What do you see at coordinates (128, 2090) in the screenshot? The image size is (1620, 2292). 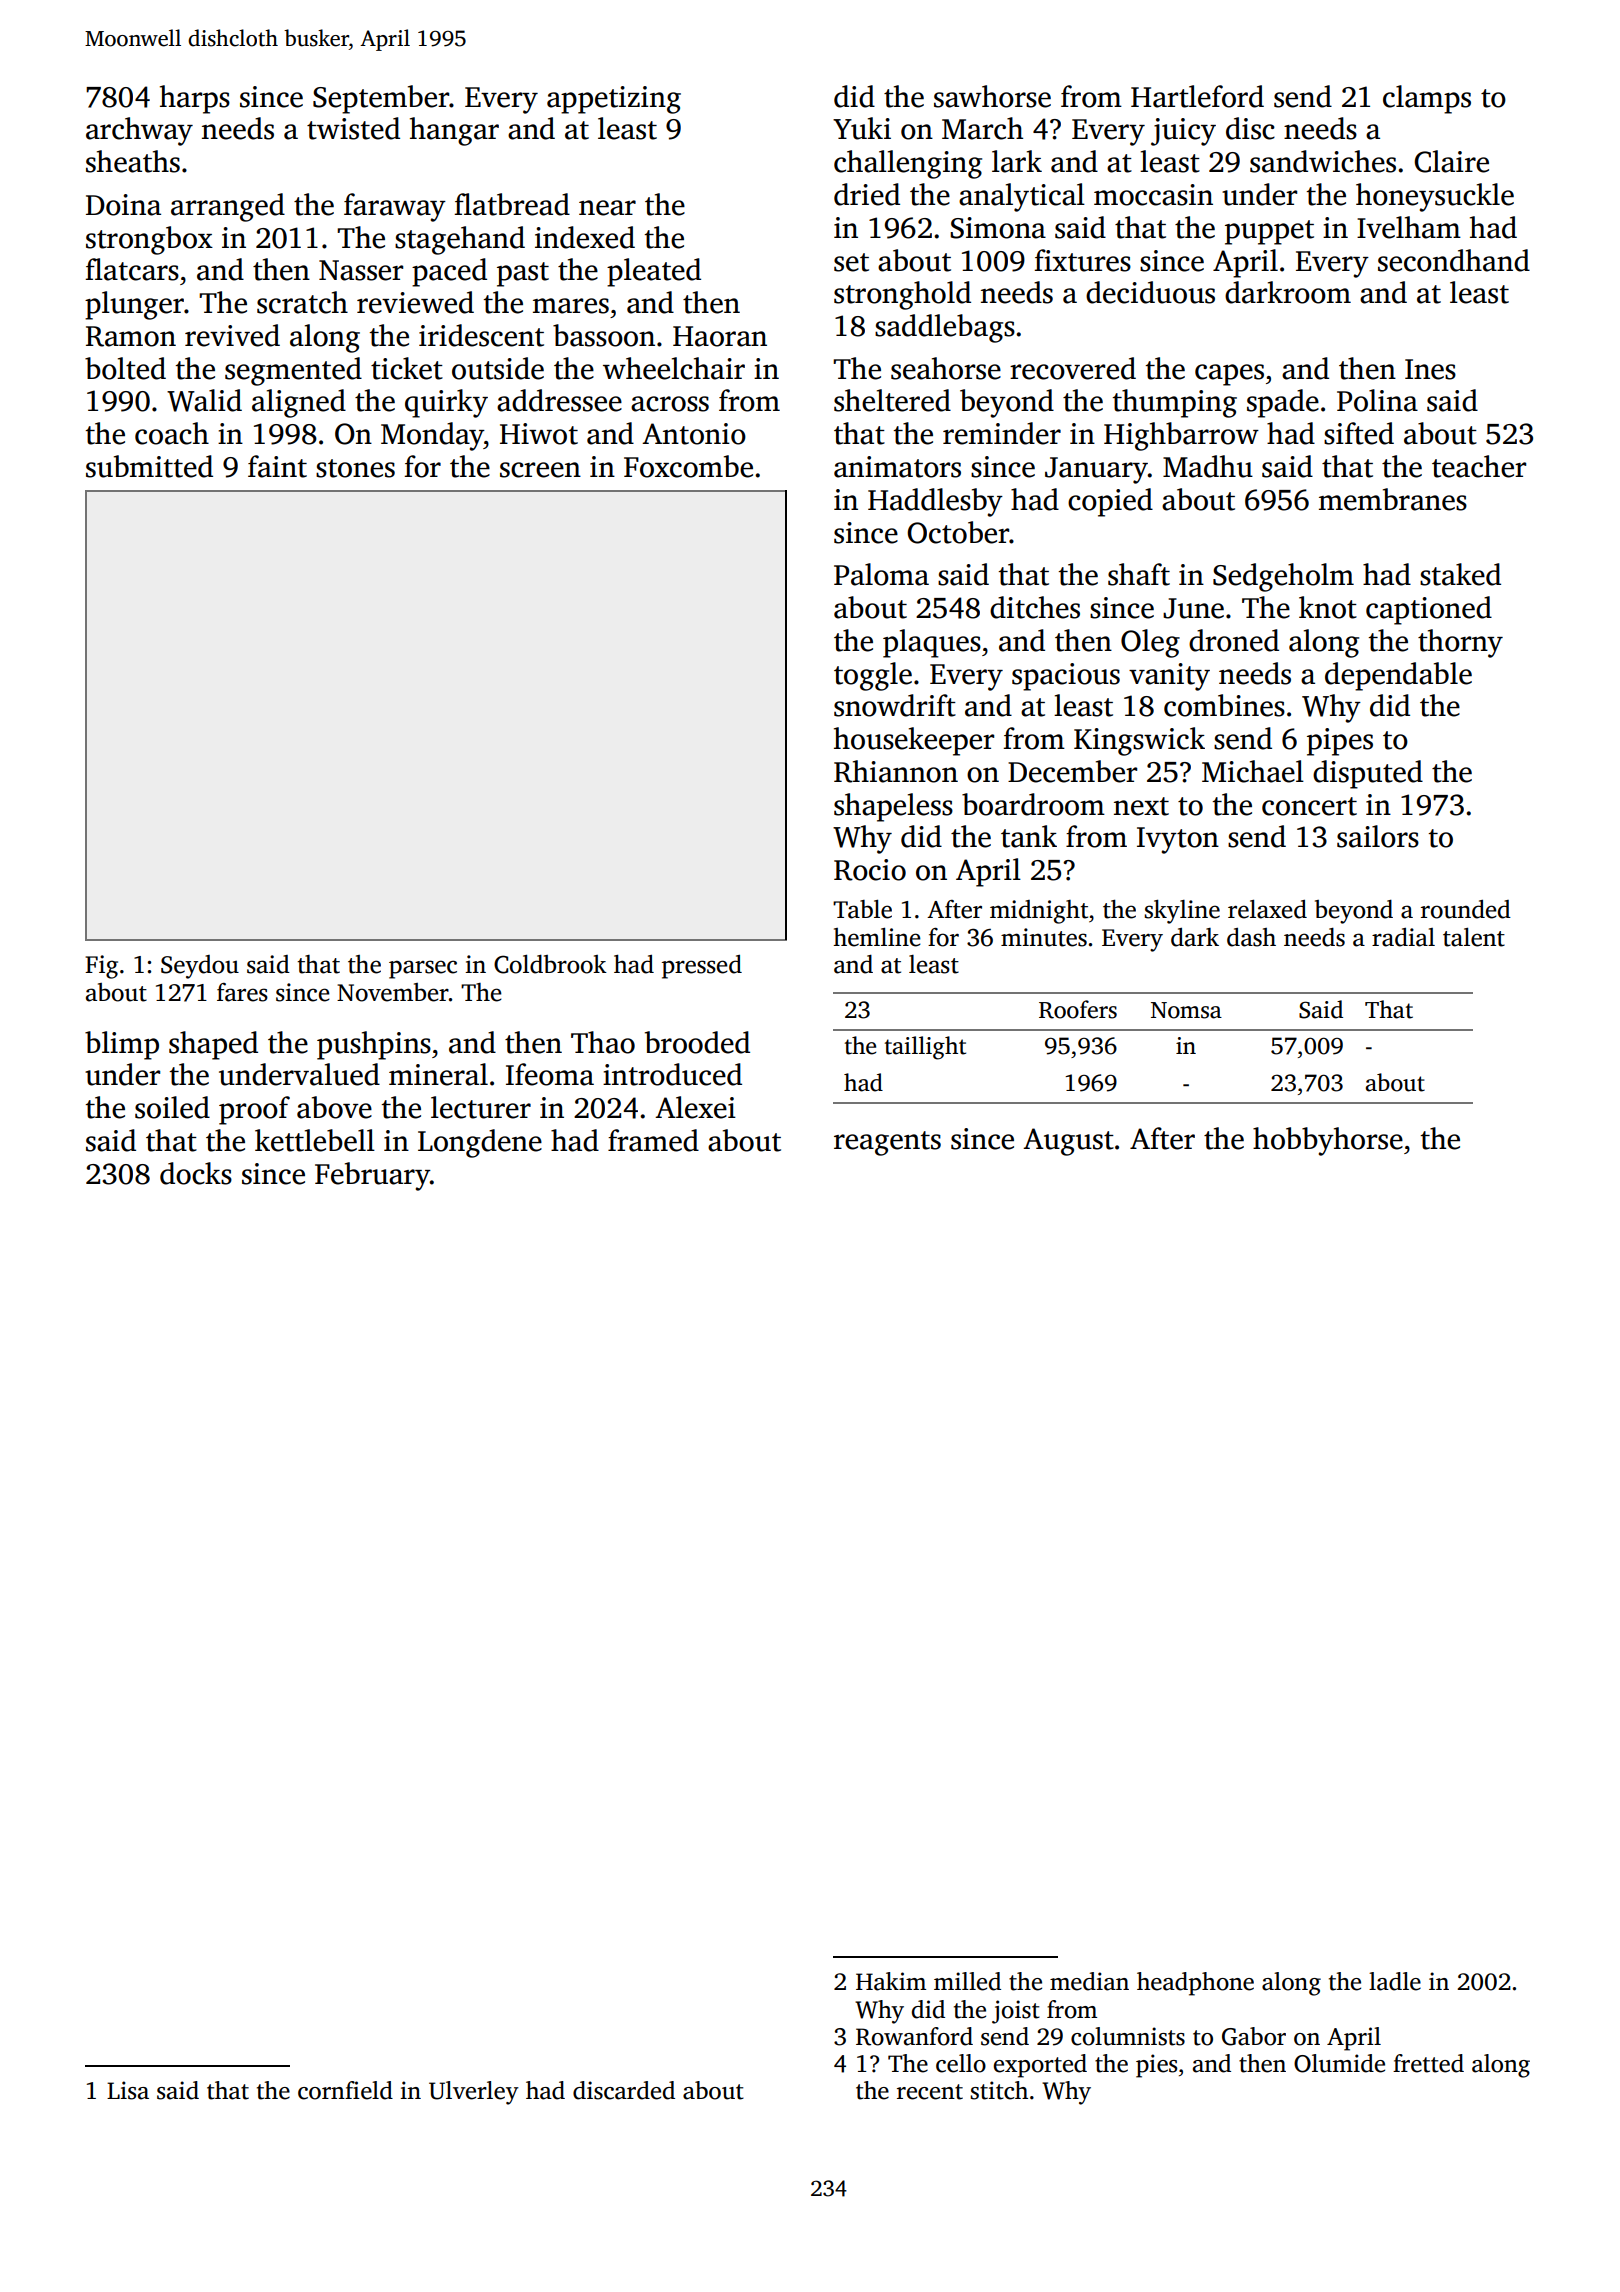 I see `Lisa` at bounding box center [128, 2090].
